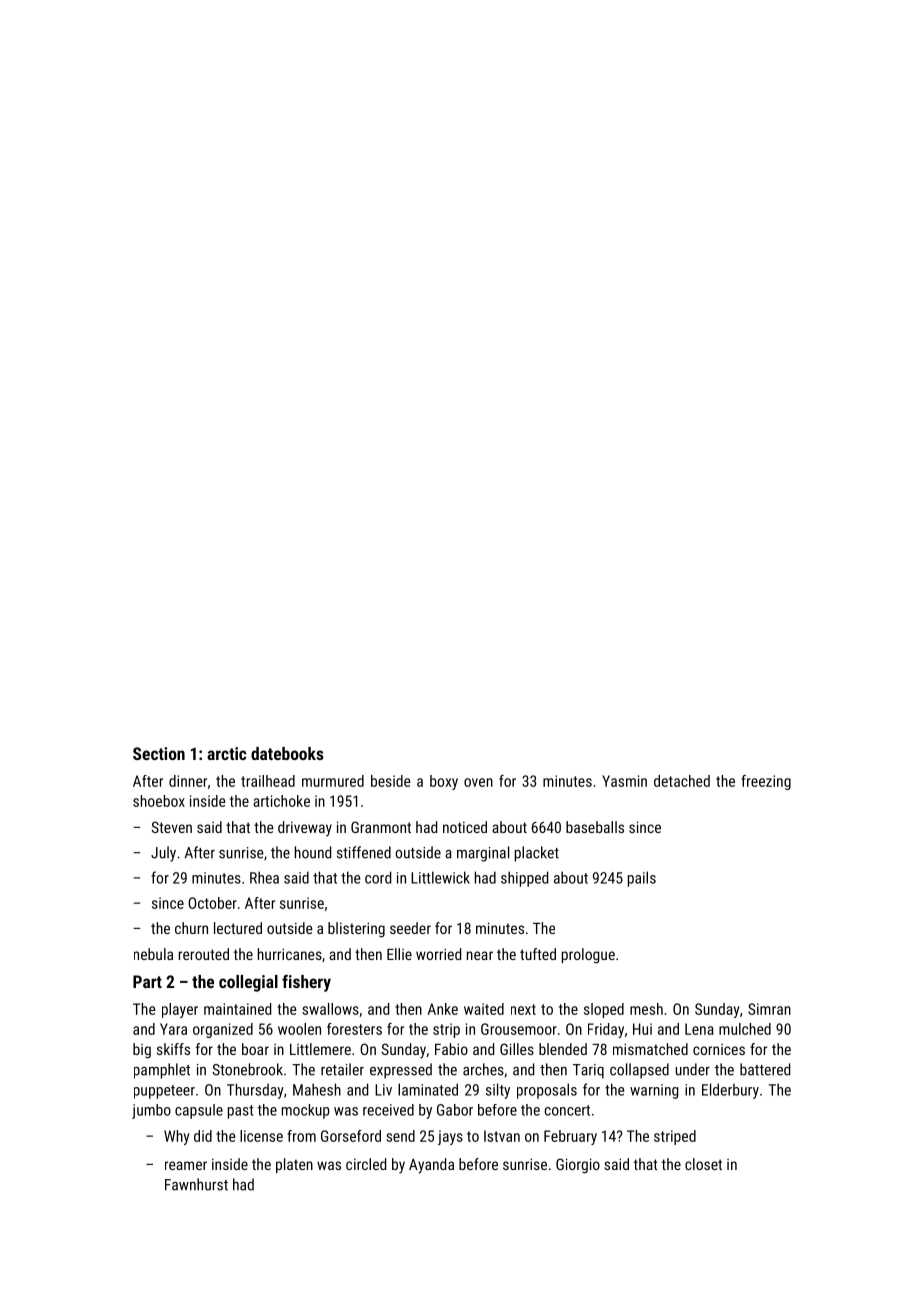 The image size is (924, 1314). What do you see at coordinates (588, 956) in the page?
I see `prologue` at bounding box center [588, 956].
